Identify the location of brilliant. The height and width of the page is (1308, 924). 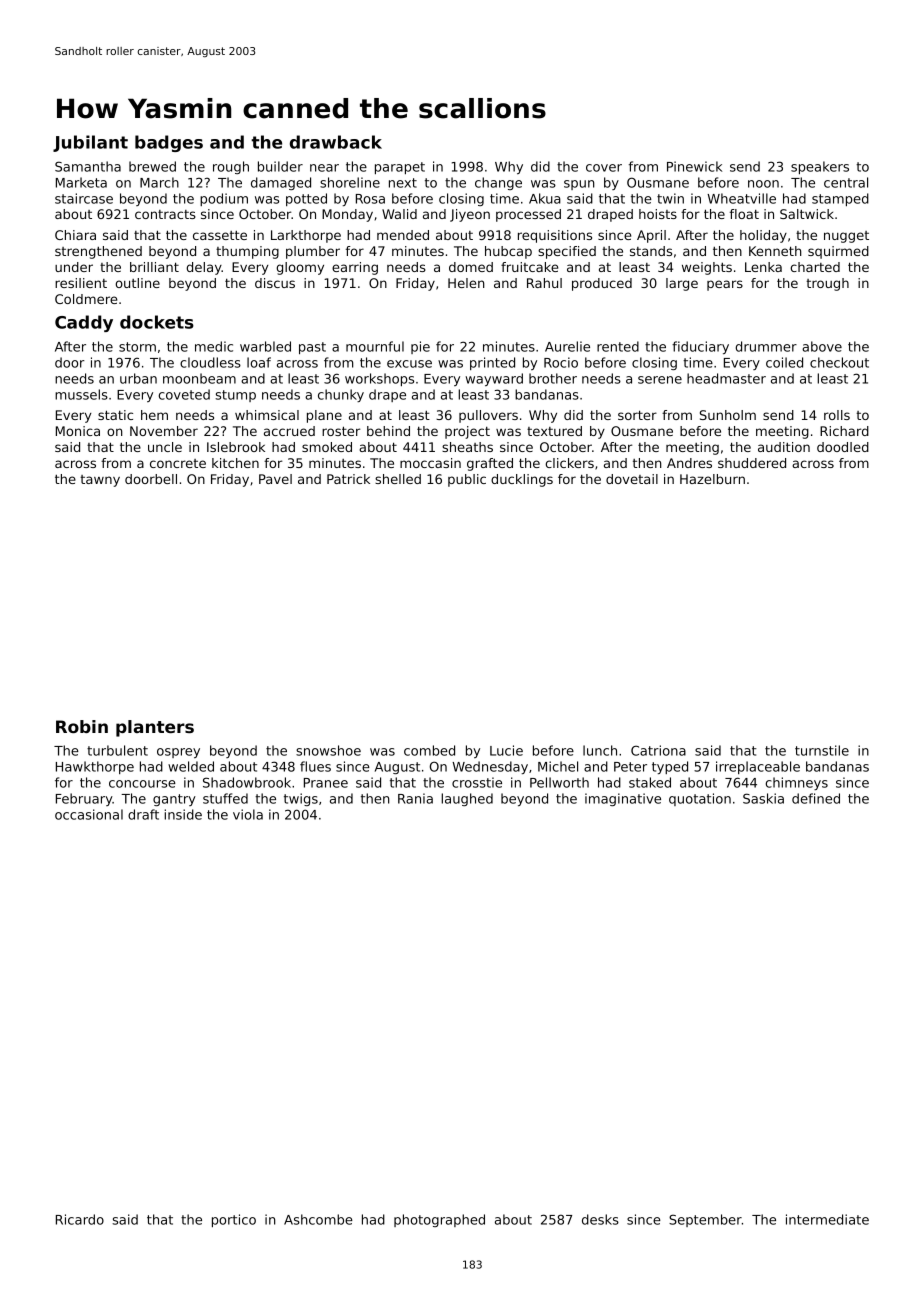
(154, 267).
